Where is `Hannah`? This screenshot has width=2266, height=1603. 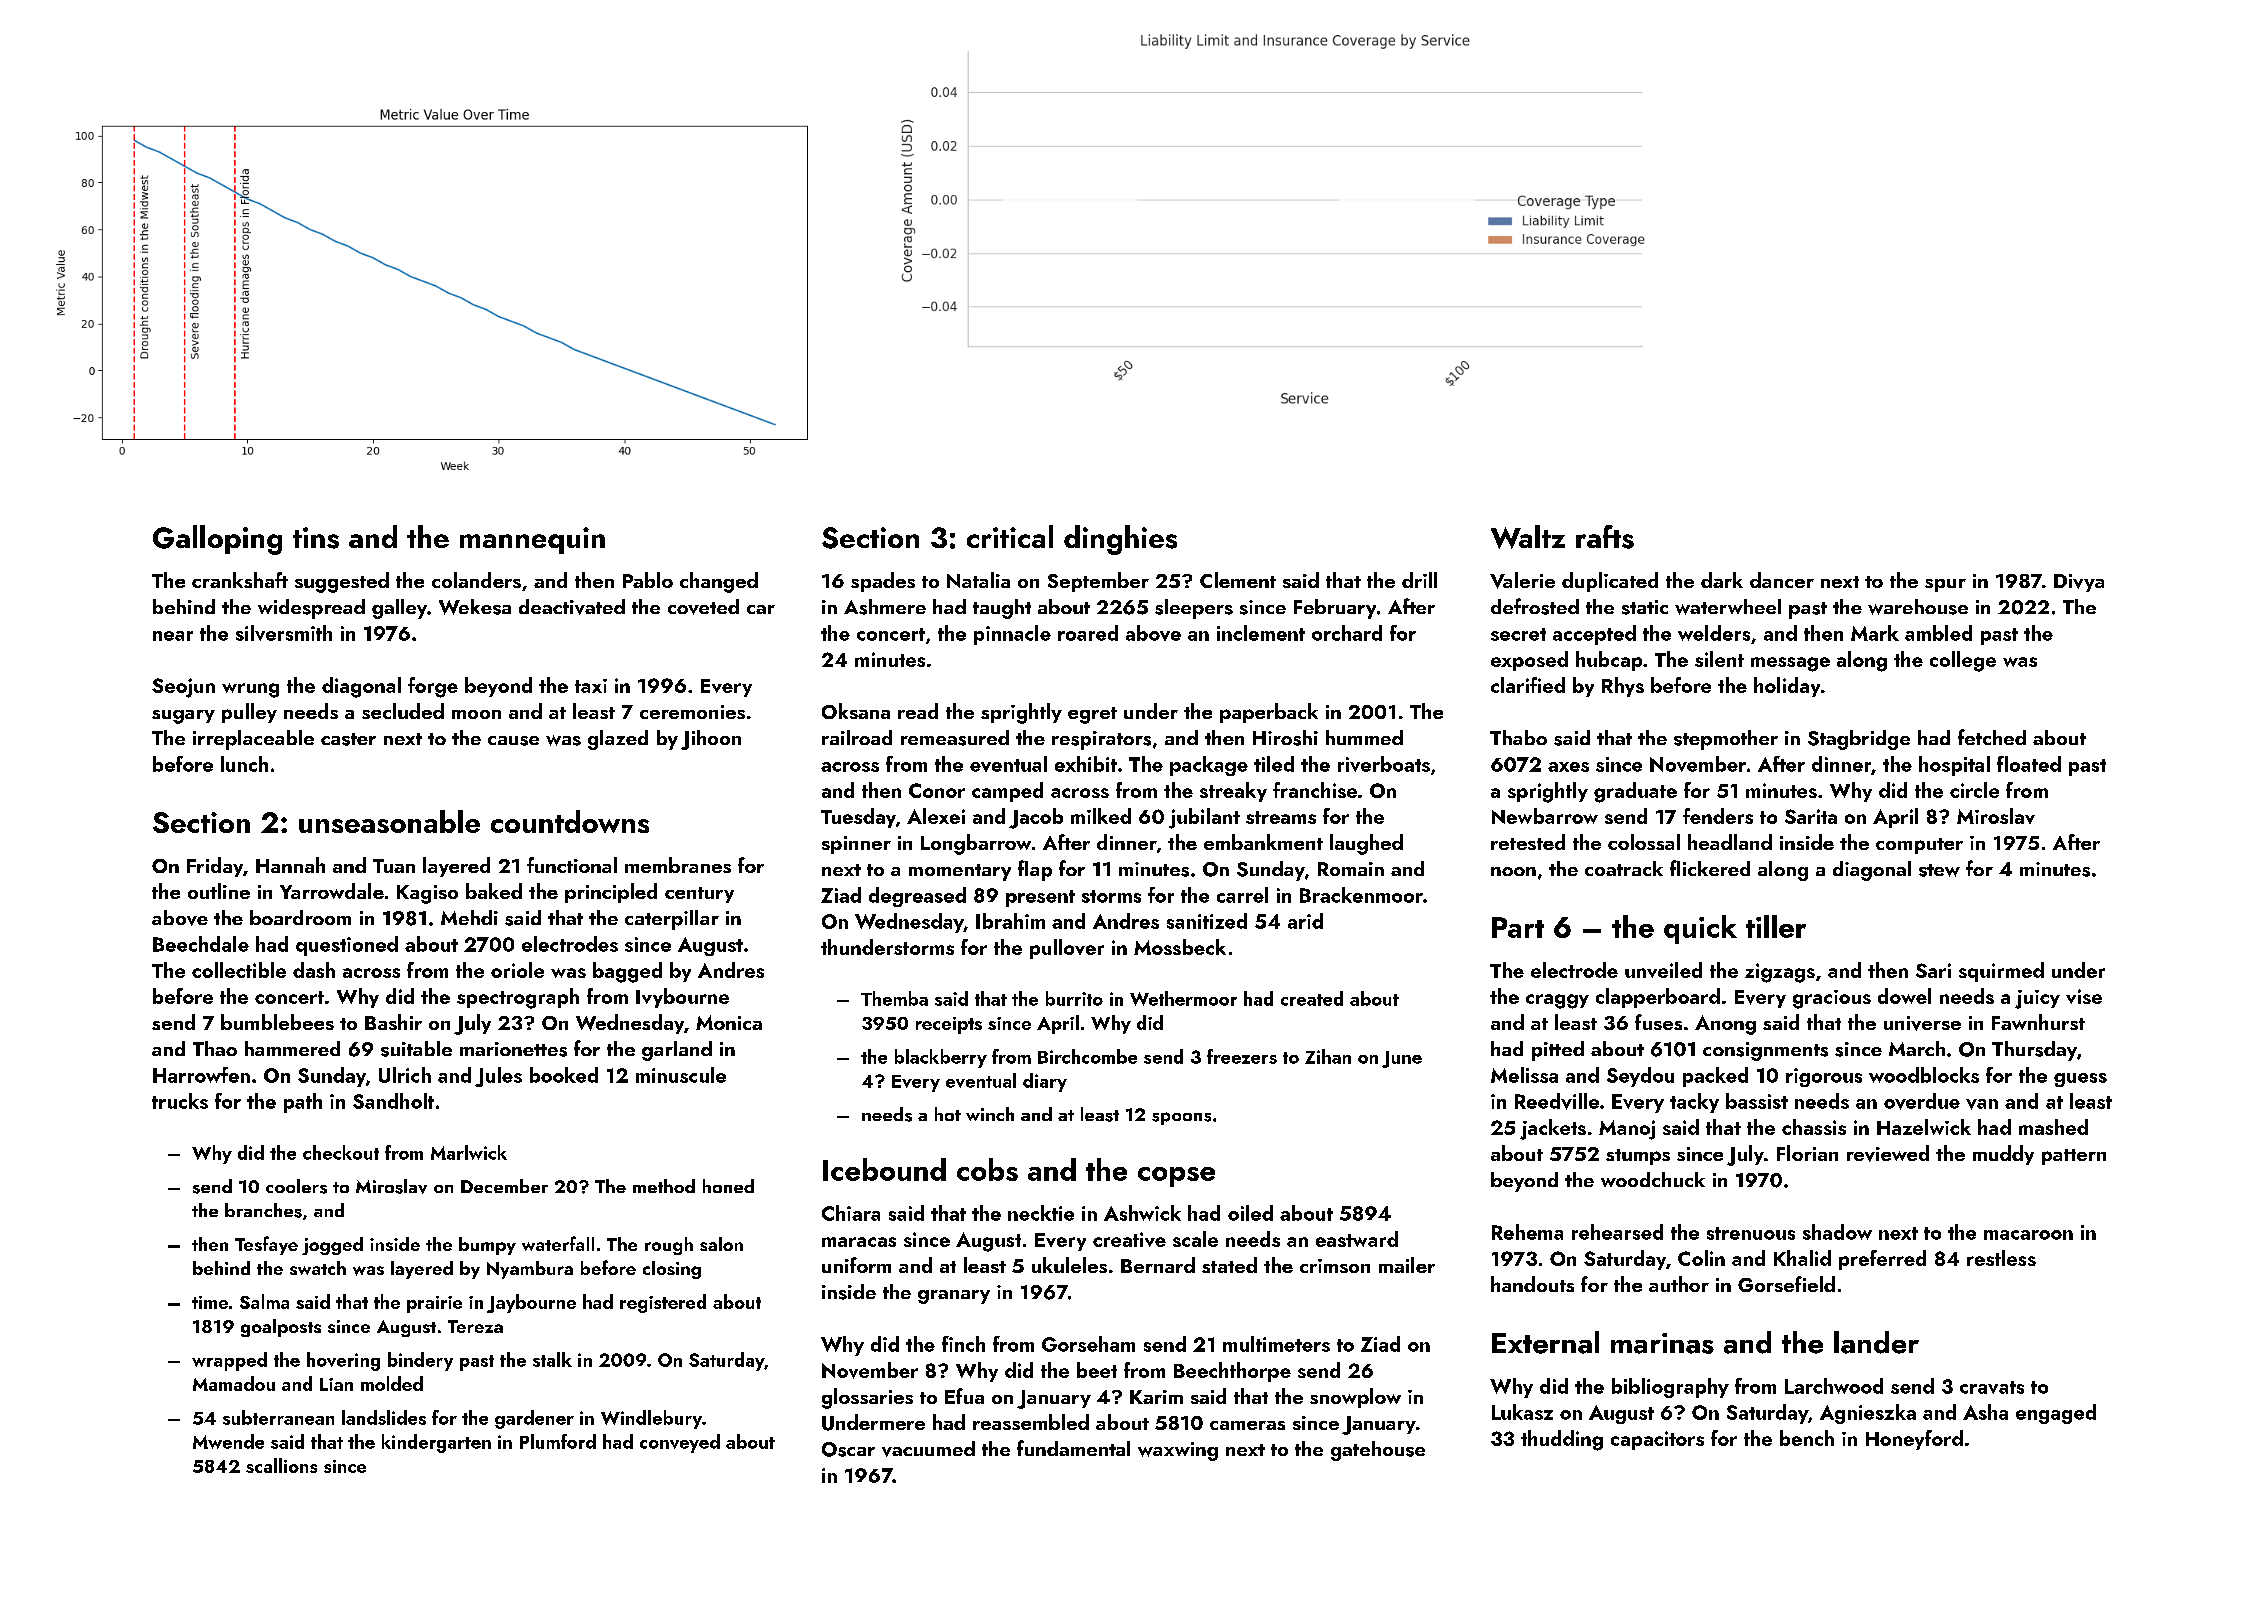 Hannah is located at coordinates (290, 865).
